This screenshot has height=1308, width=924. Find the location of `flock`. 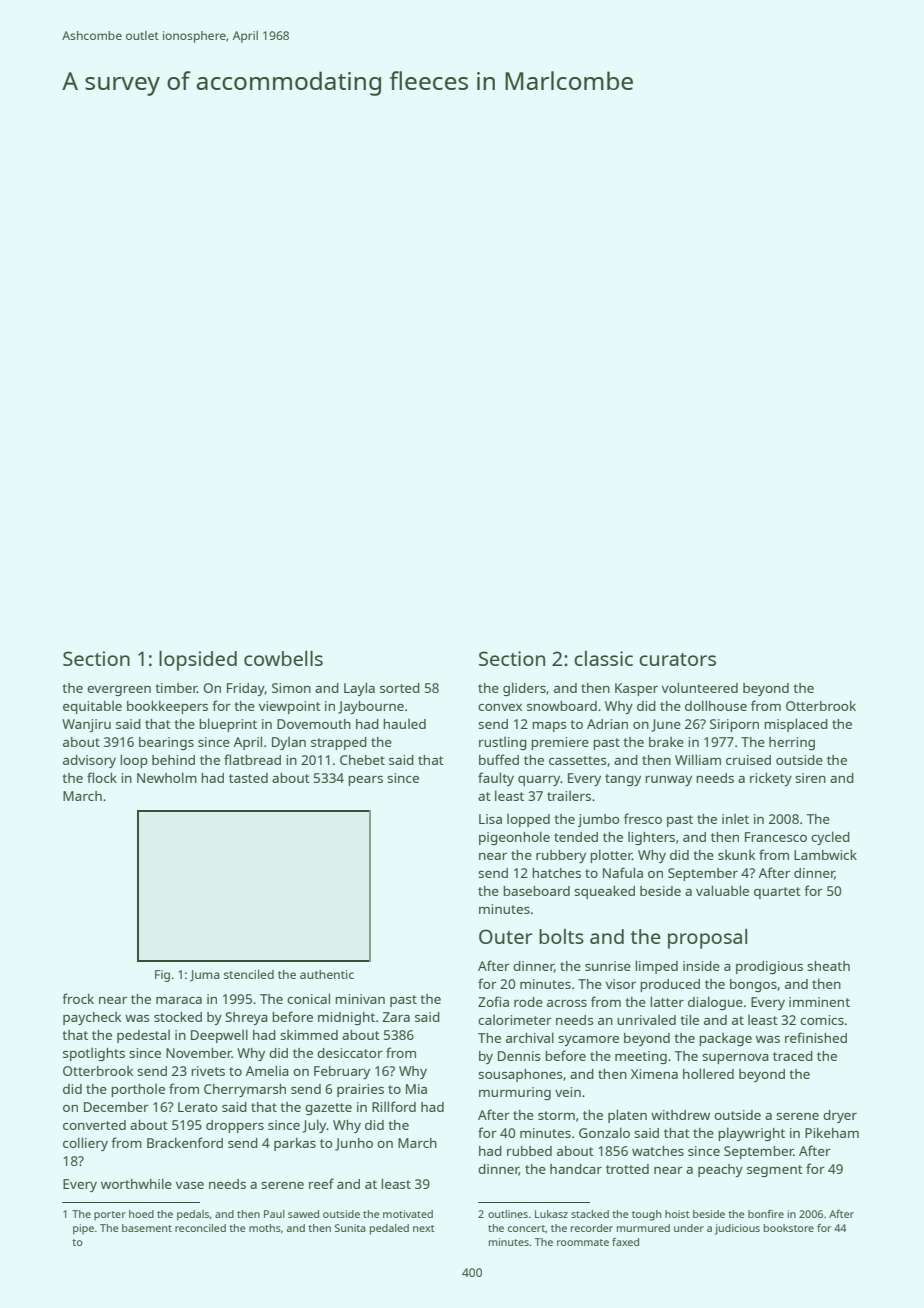

flock is located at coordinates (102, 777).
